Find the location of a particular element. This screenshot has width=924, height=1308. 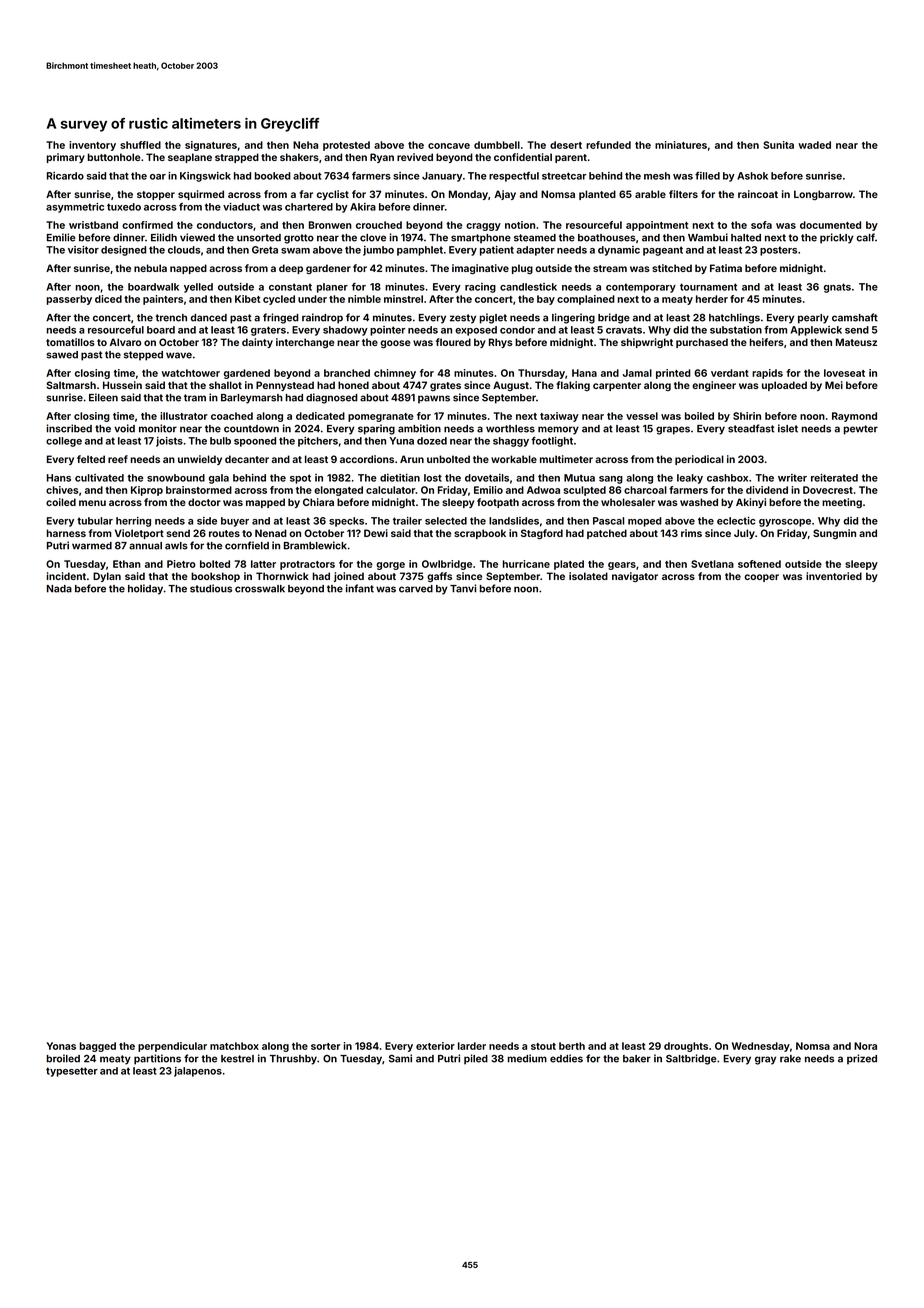

pewter is located at coordinates (861, 430).
